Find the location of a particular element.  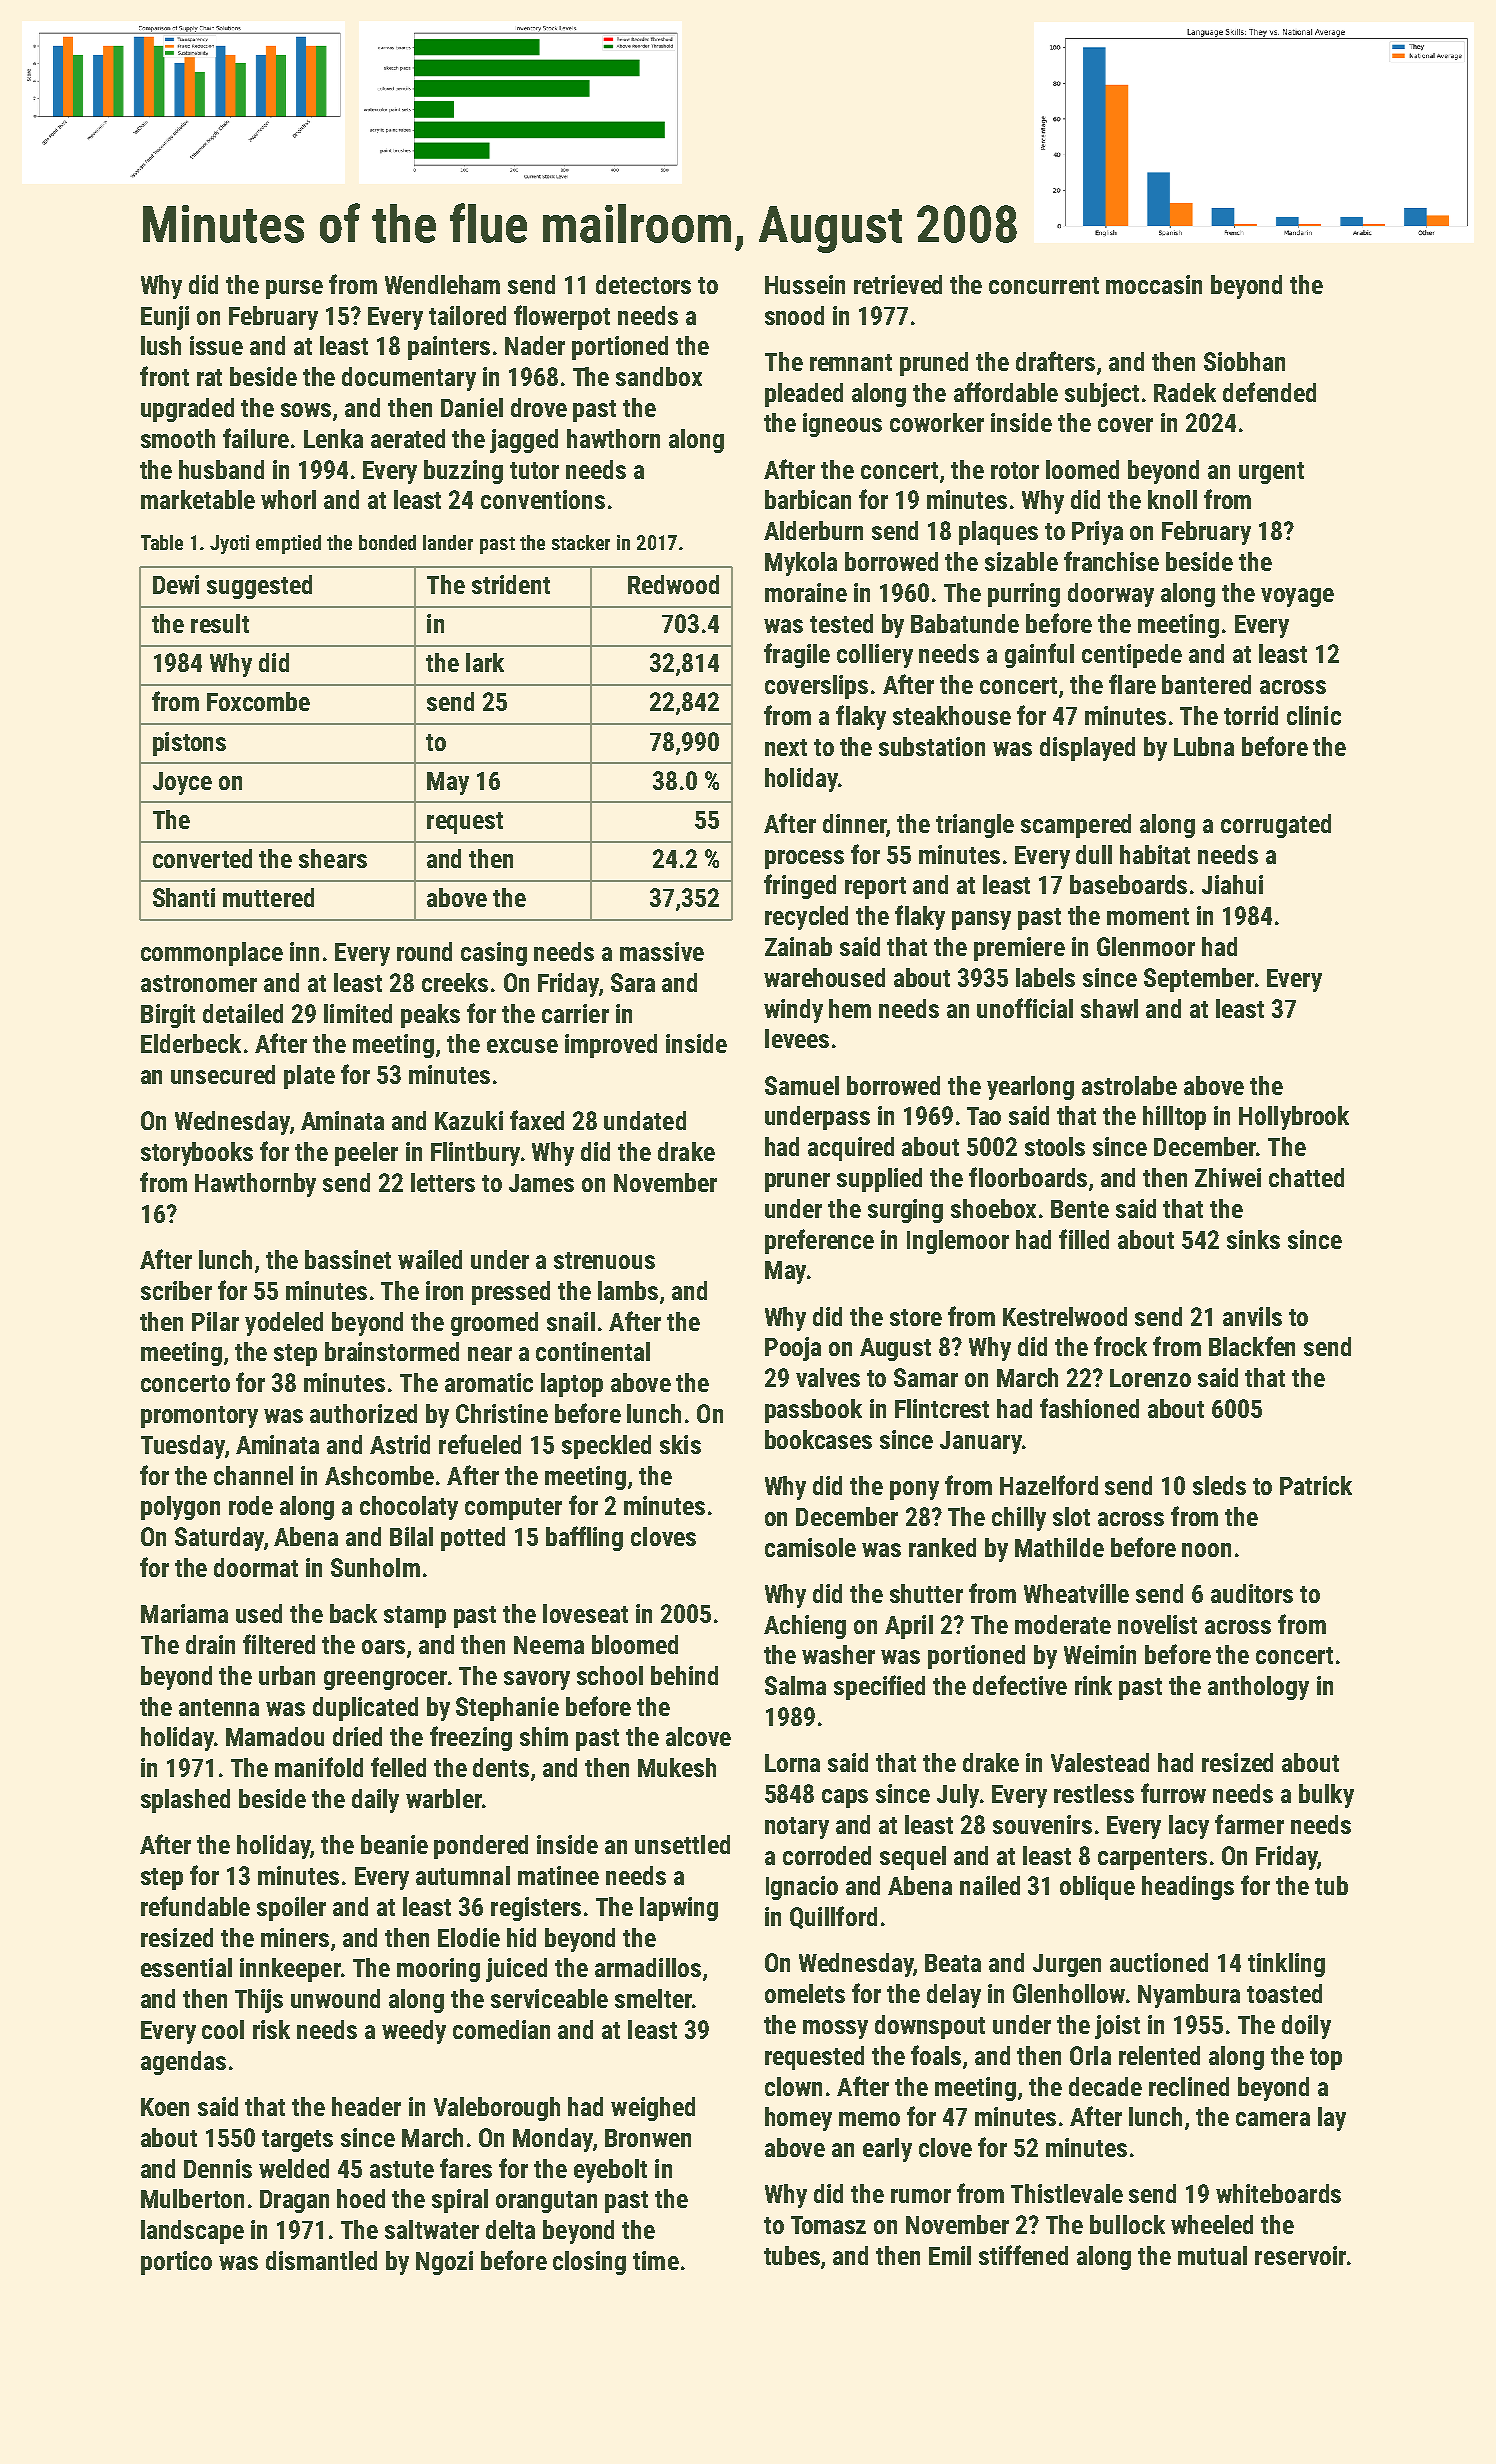

weighed is located at coordinates (653, 2109).
